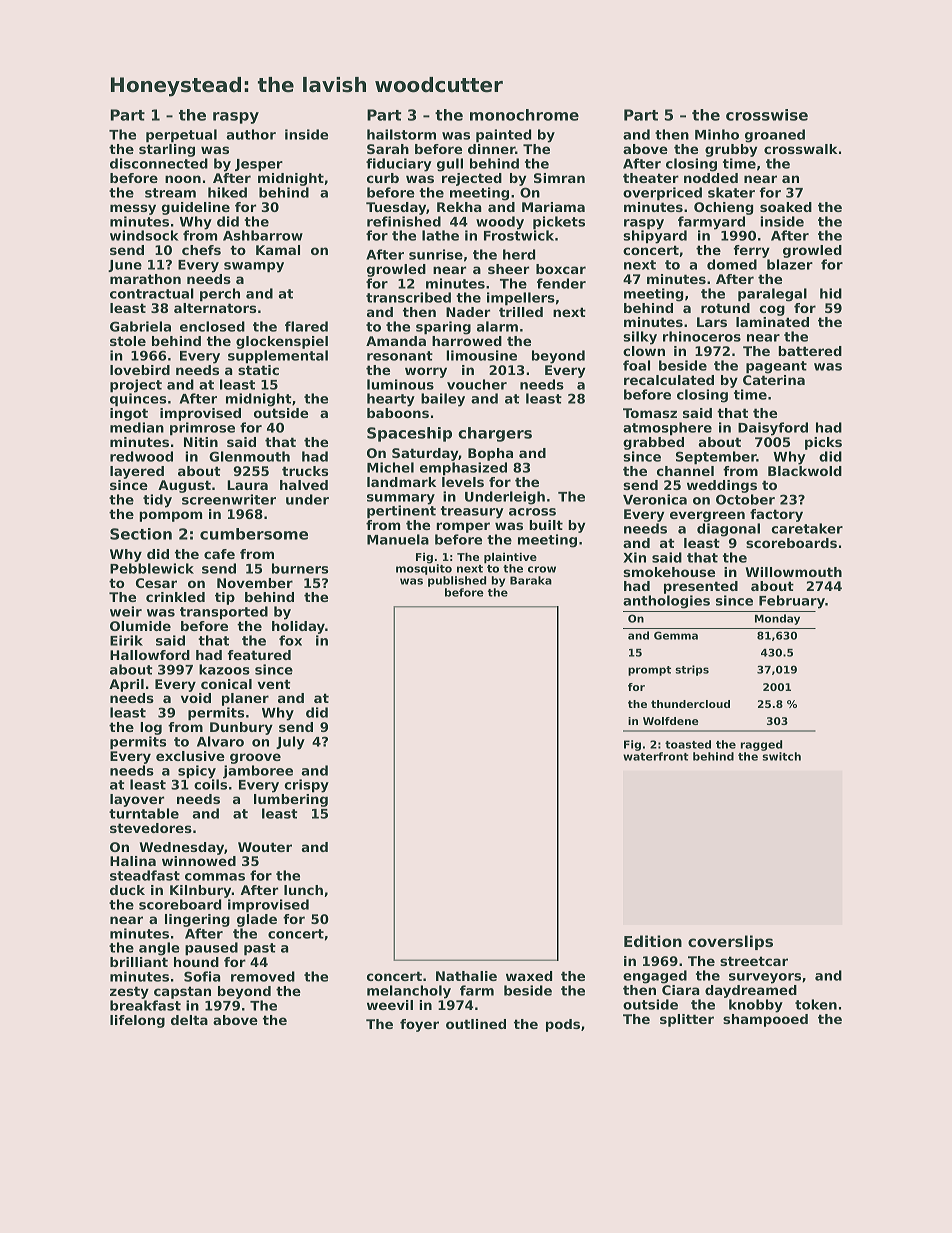 This screenshot has height=1233, width=952. I want to click on crispy, so click(306, 786).
